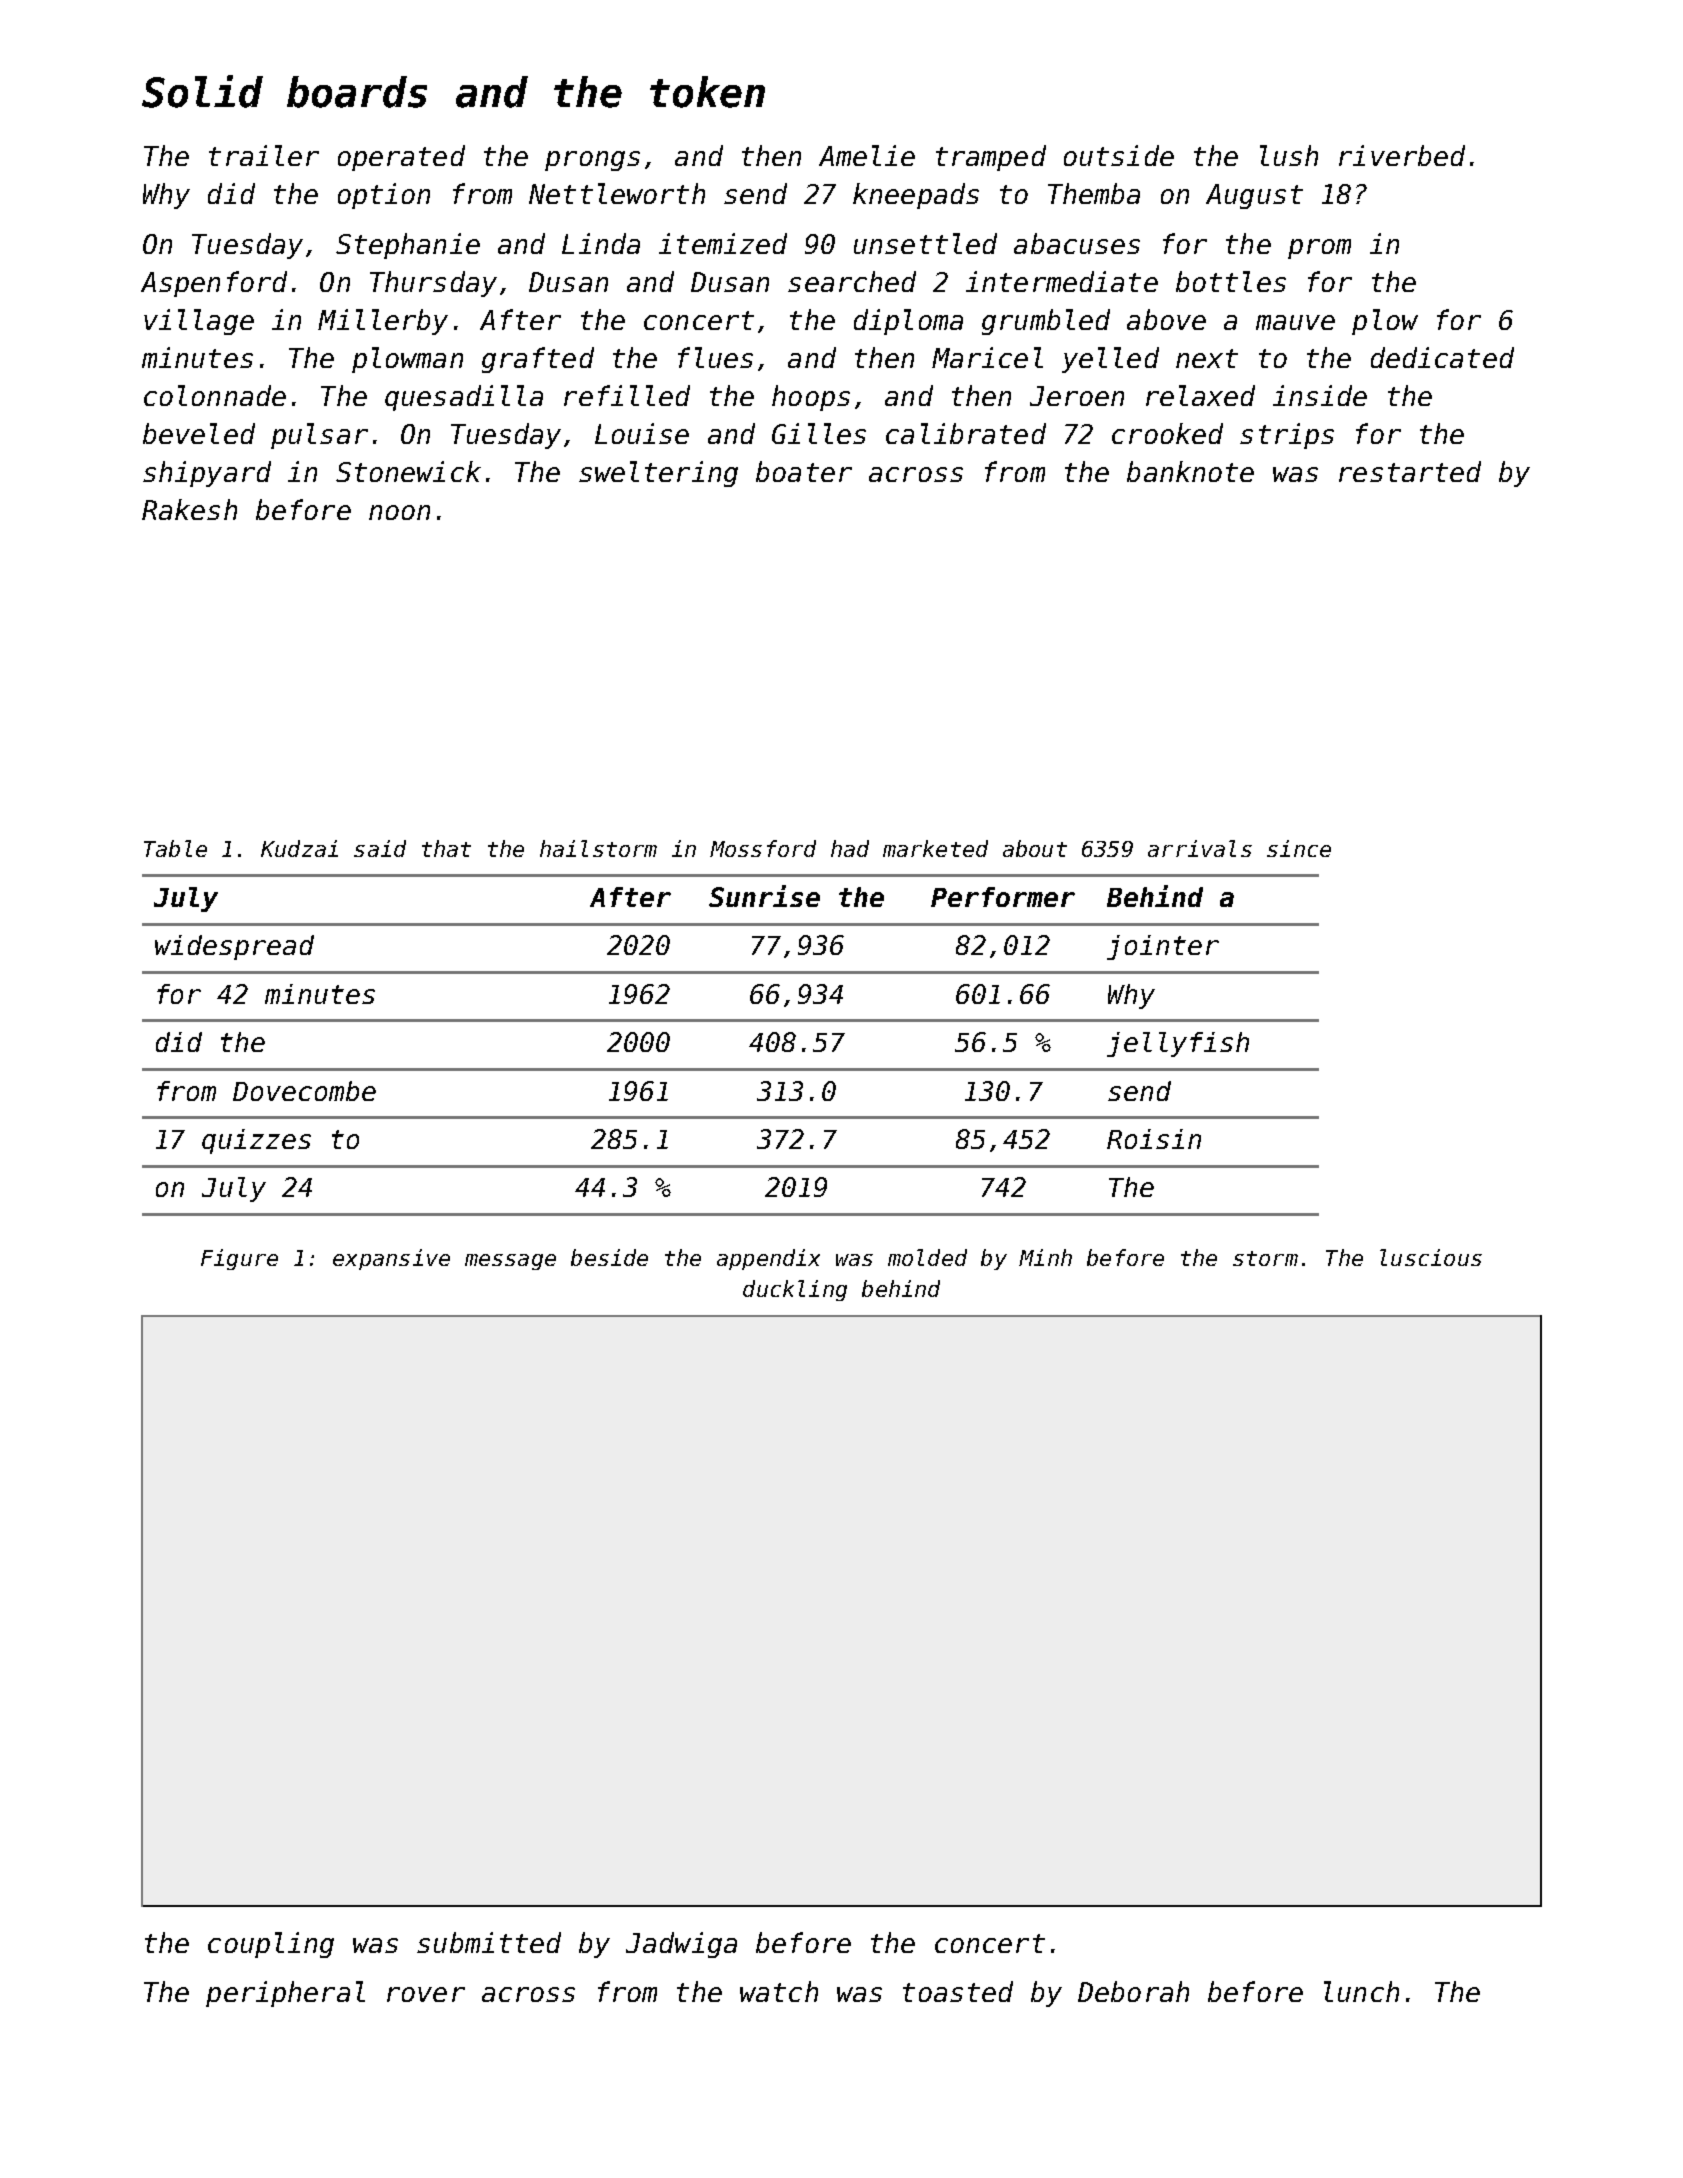 The width and height of the document is (1683, 2178). What do you see at coordinates (927, 1257) in the document?
I see `molded` at bounding box center [927, 1257].
